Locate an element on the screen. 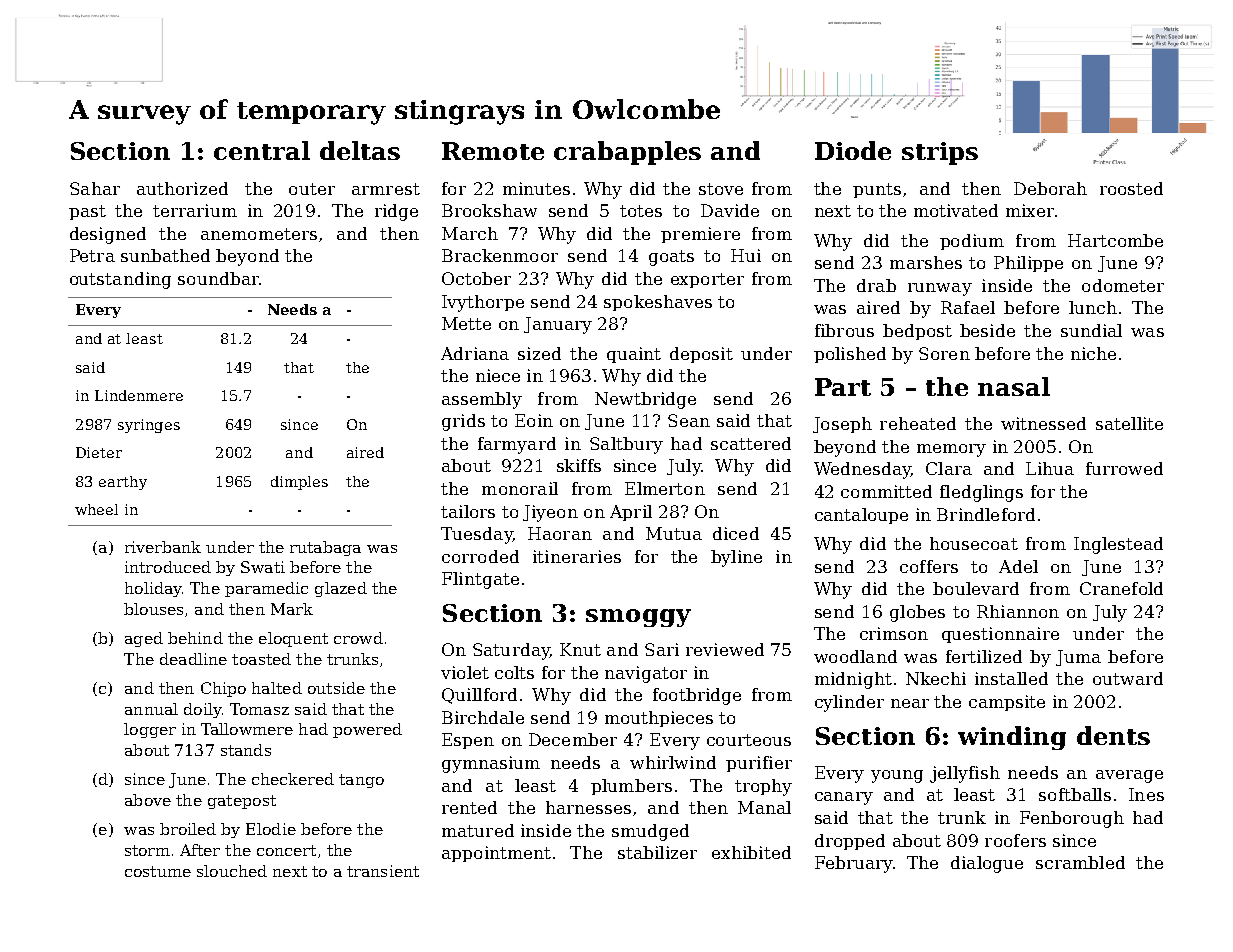  fertilized is located at coordinates (984, 656).
